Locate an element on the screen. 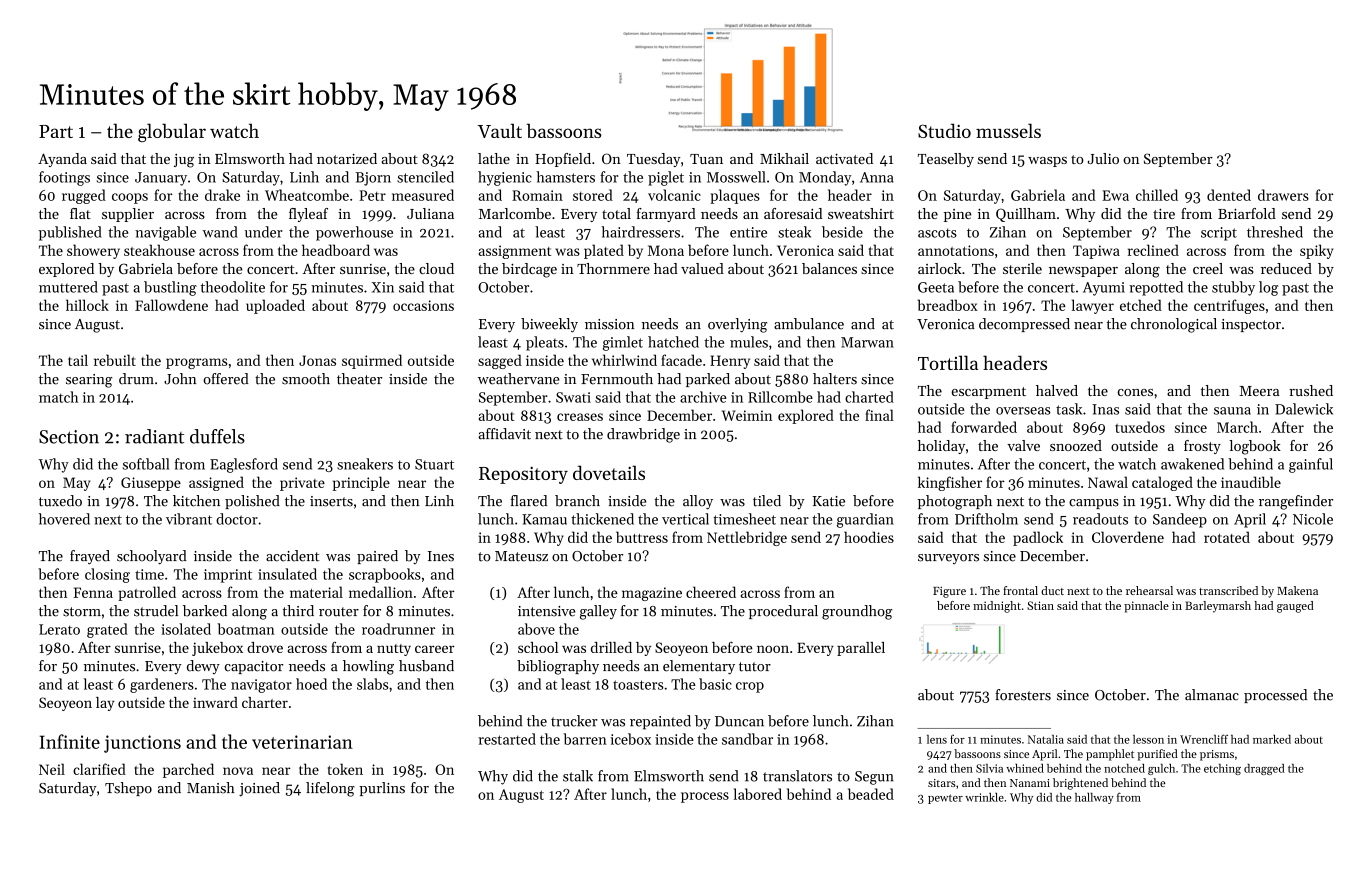  Thornmere is located at coordinates (613, 268).
